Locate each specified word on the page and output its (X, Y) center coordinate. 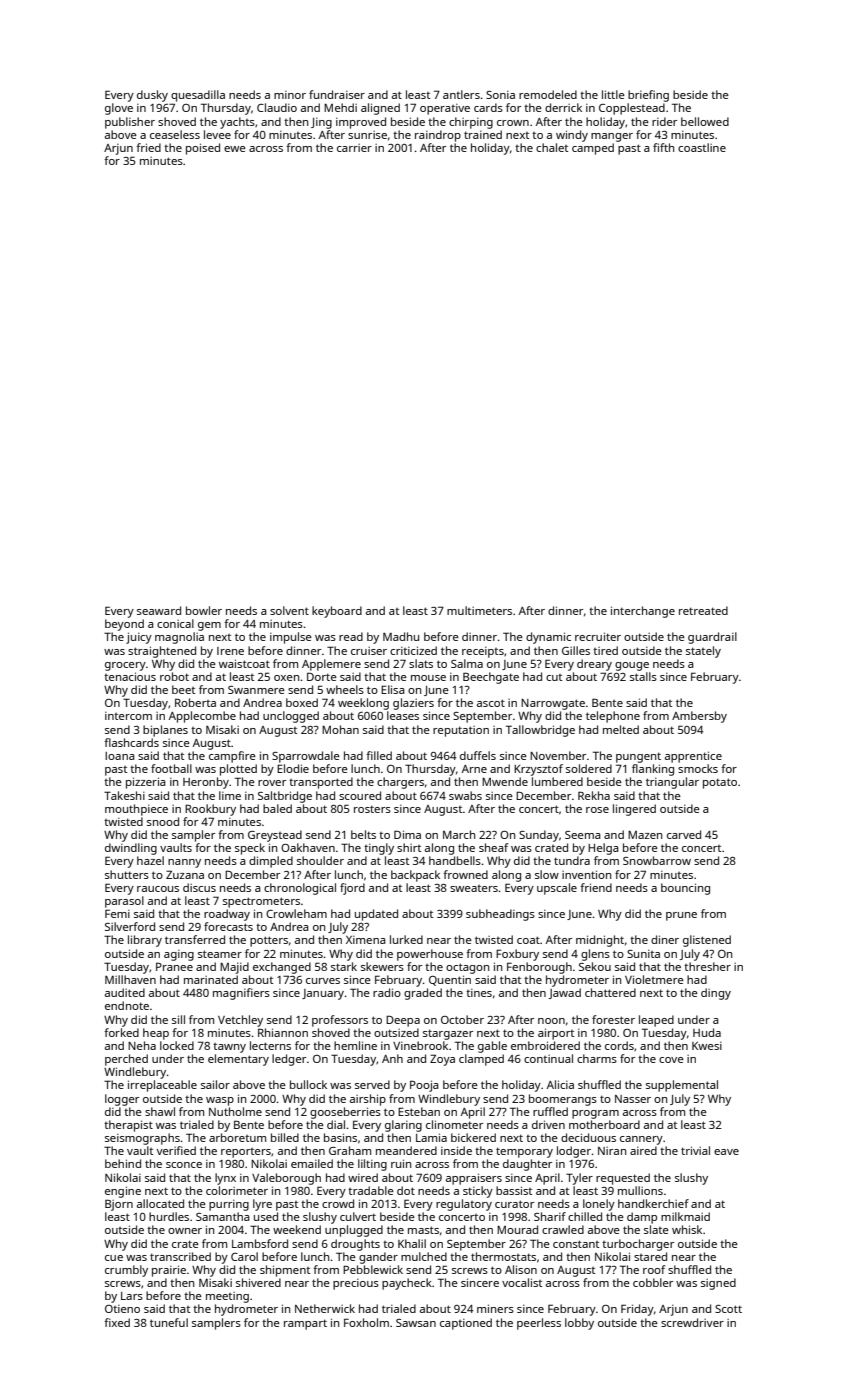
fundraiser (337, 94)
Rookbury (210, 810)
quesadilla (198, 96)
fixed (117, 1322)
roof (654, 1269)
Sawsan (416, 1323)
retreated (703, 610)
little (613, 94)
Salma (467, 663)
